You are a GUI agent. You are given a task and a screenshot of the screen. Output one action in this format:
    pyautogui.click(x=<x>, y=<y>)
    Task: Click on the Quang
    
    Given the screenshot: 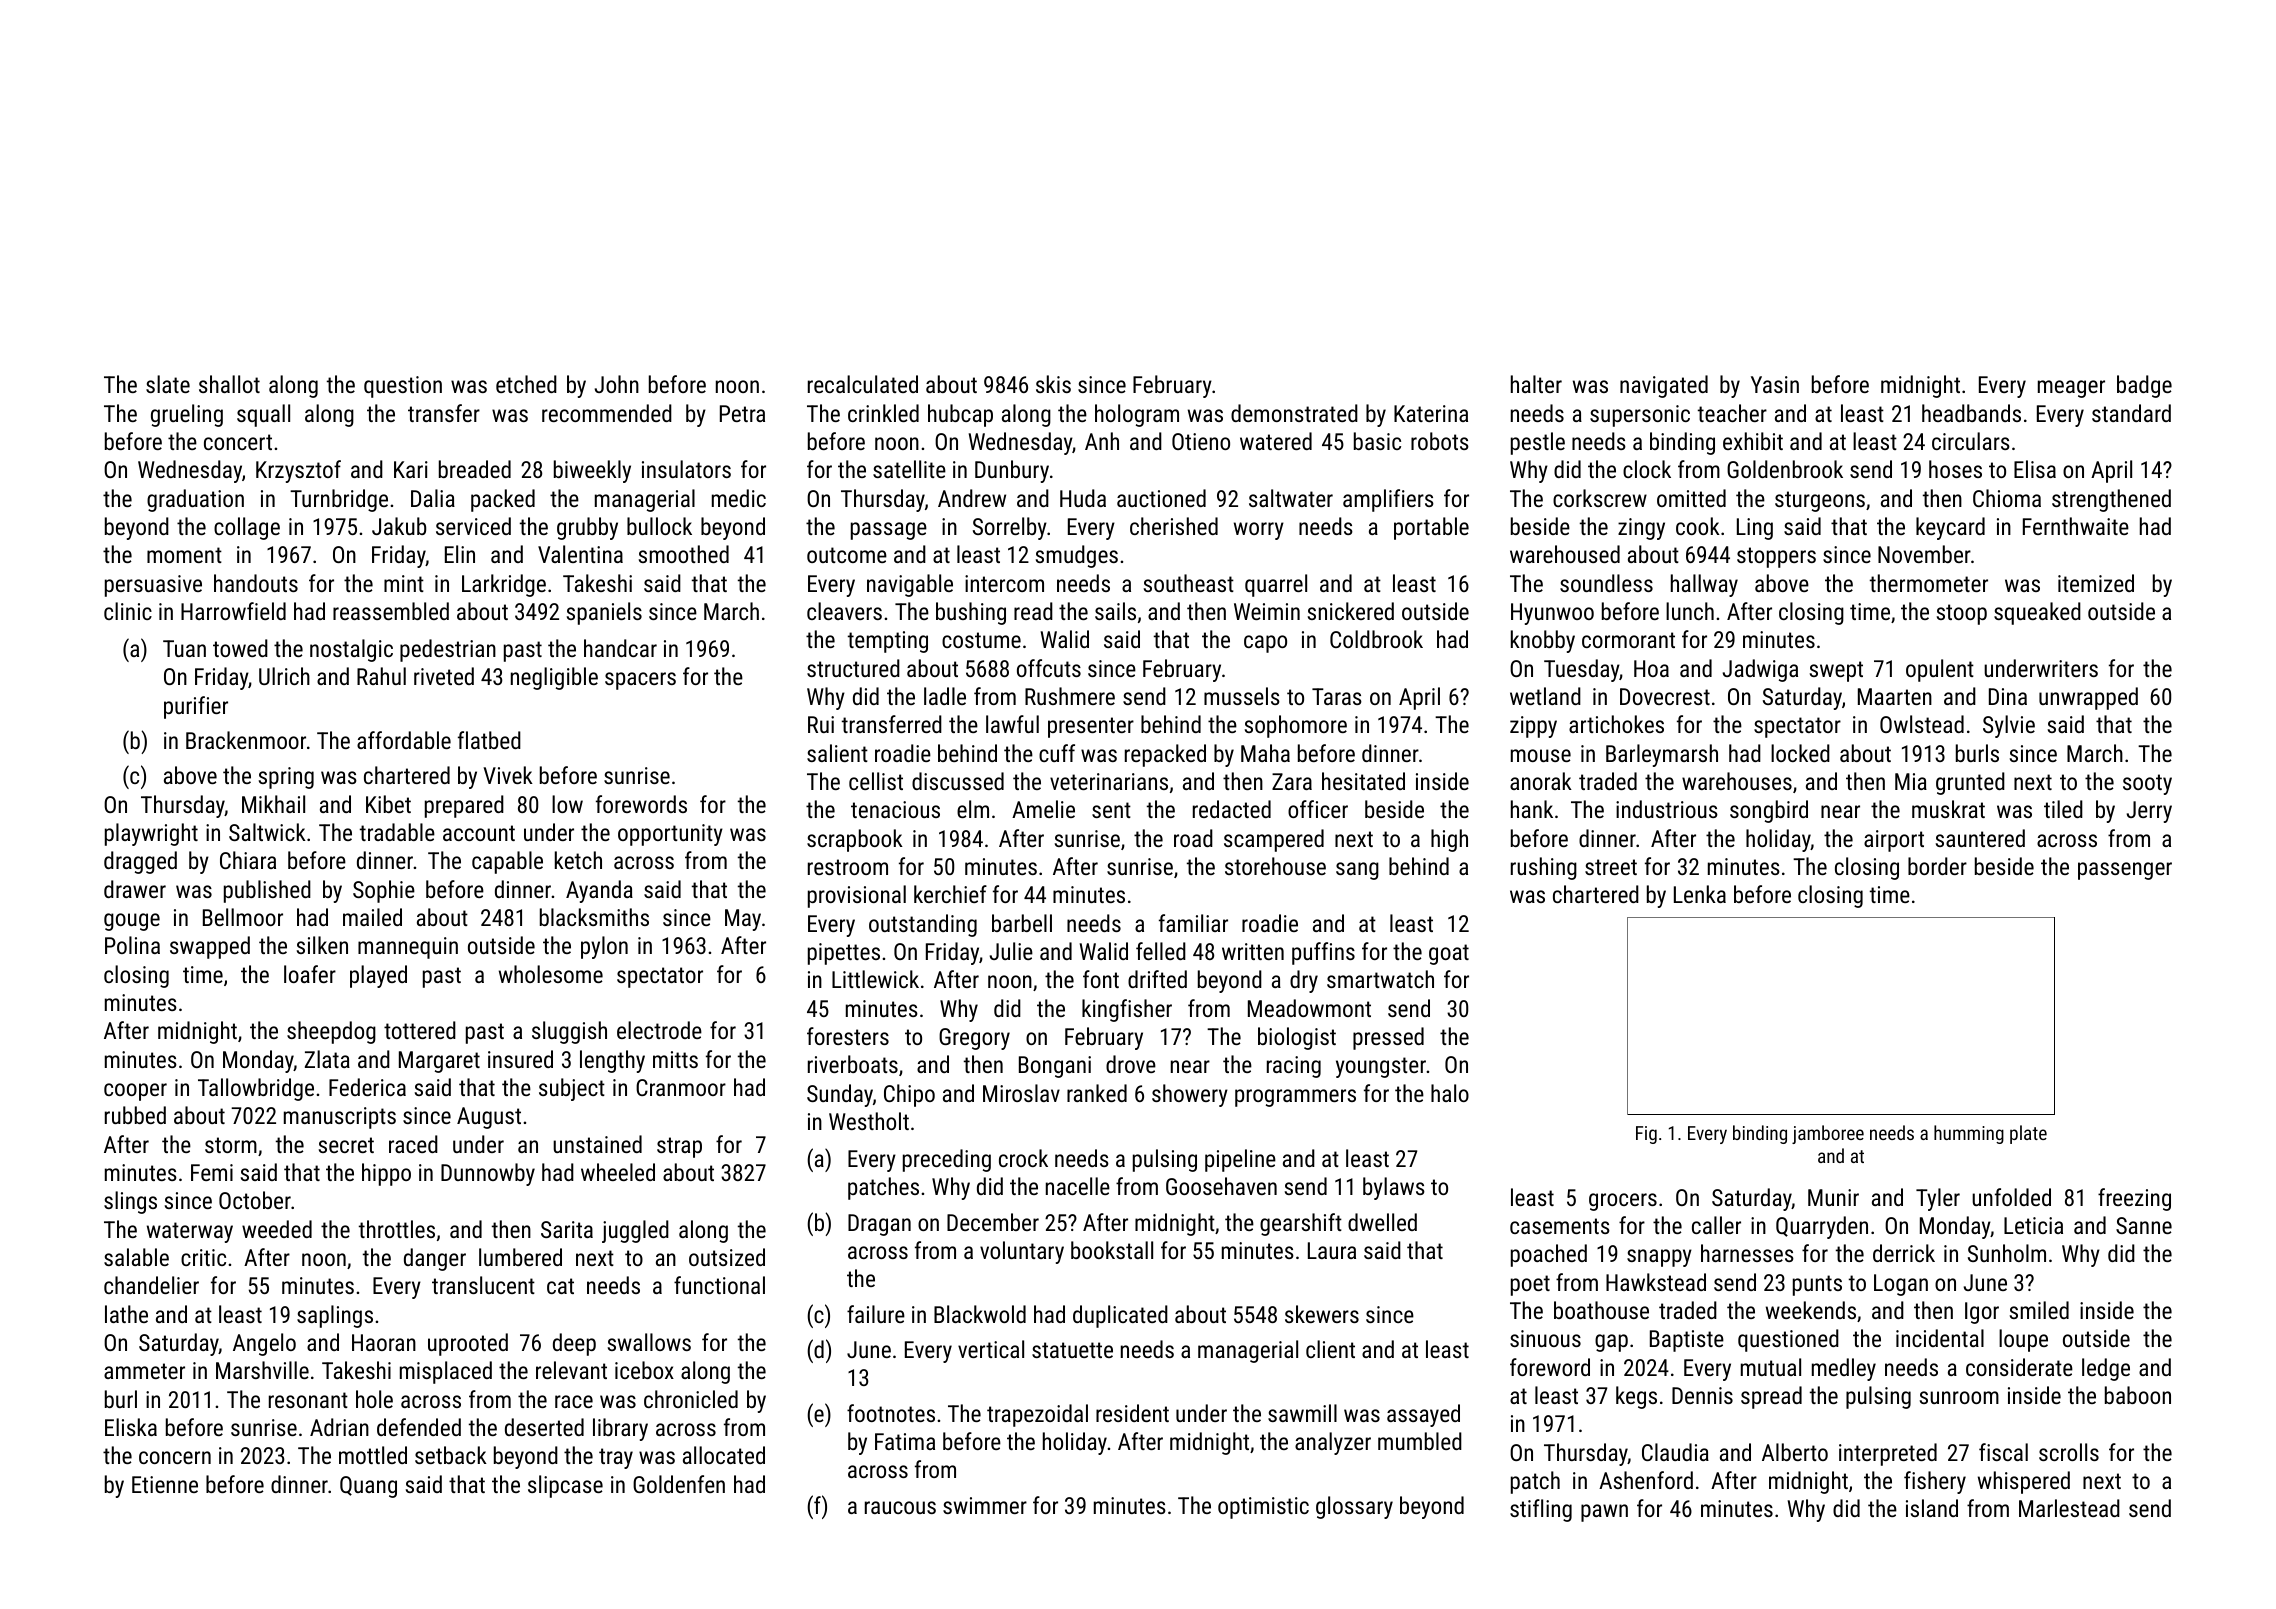 What is the action you would take?
    pyautogui.click(x=368, y=1487)
